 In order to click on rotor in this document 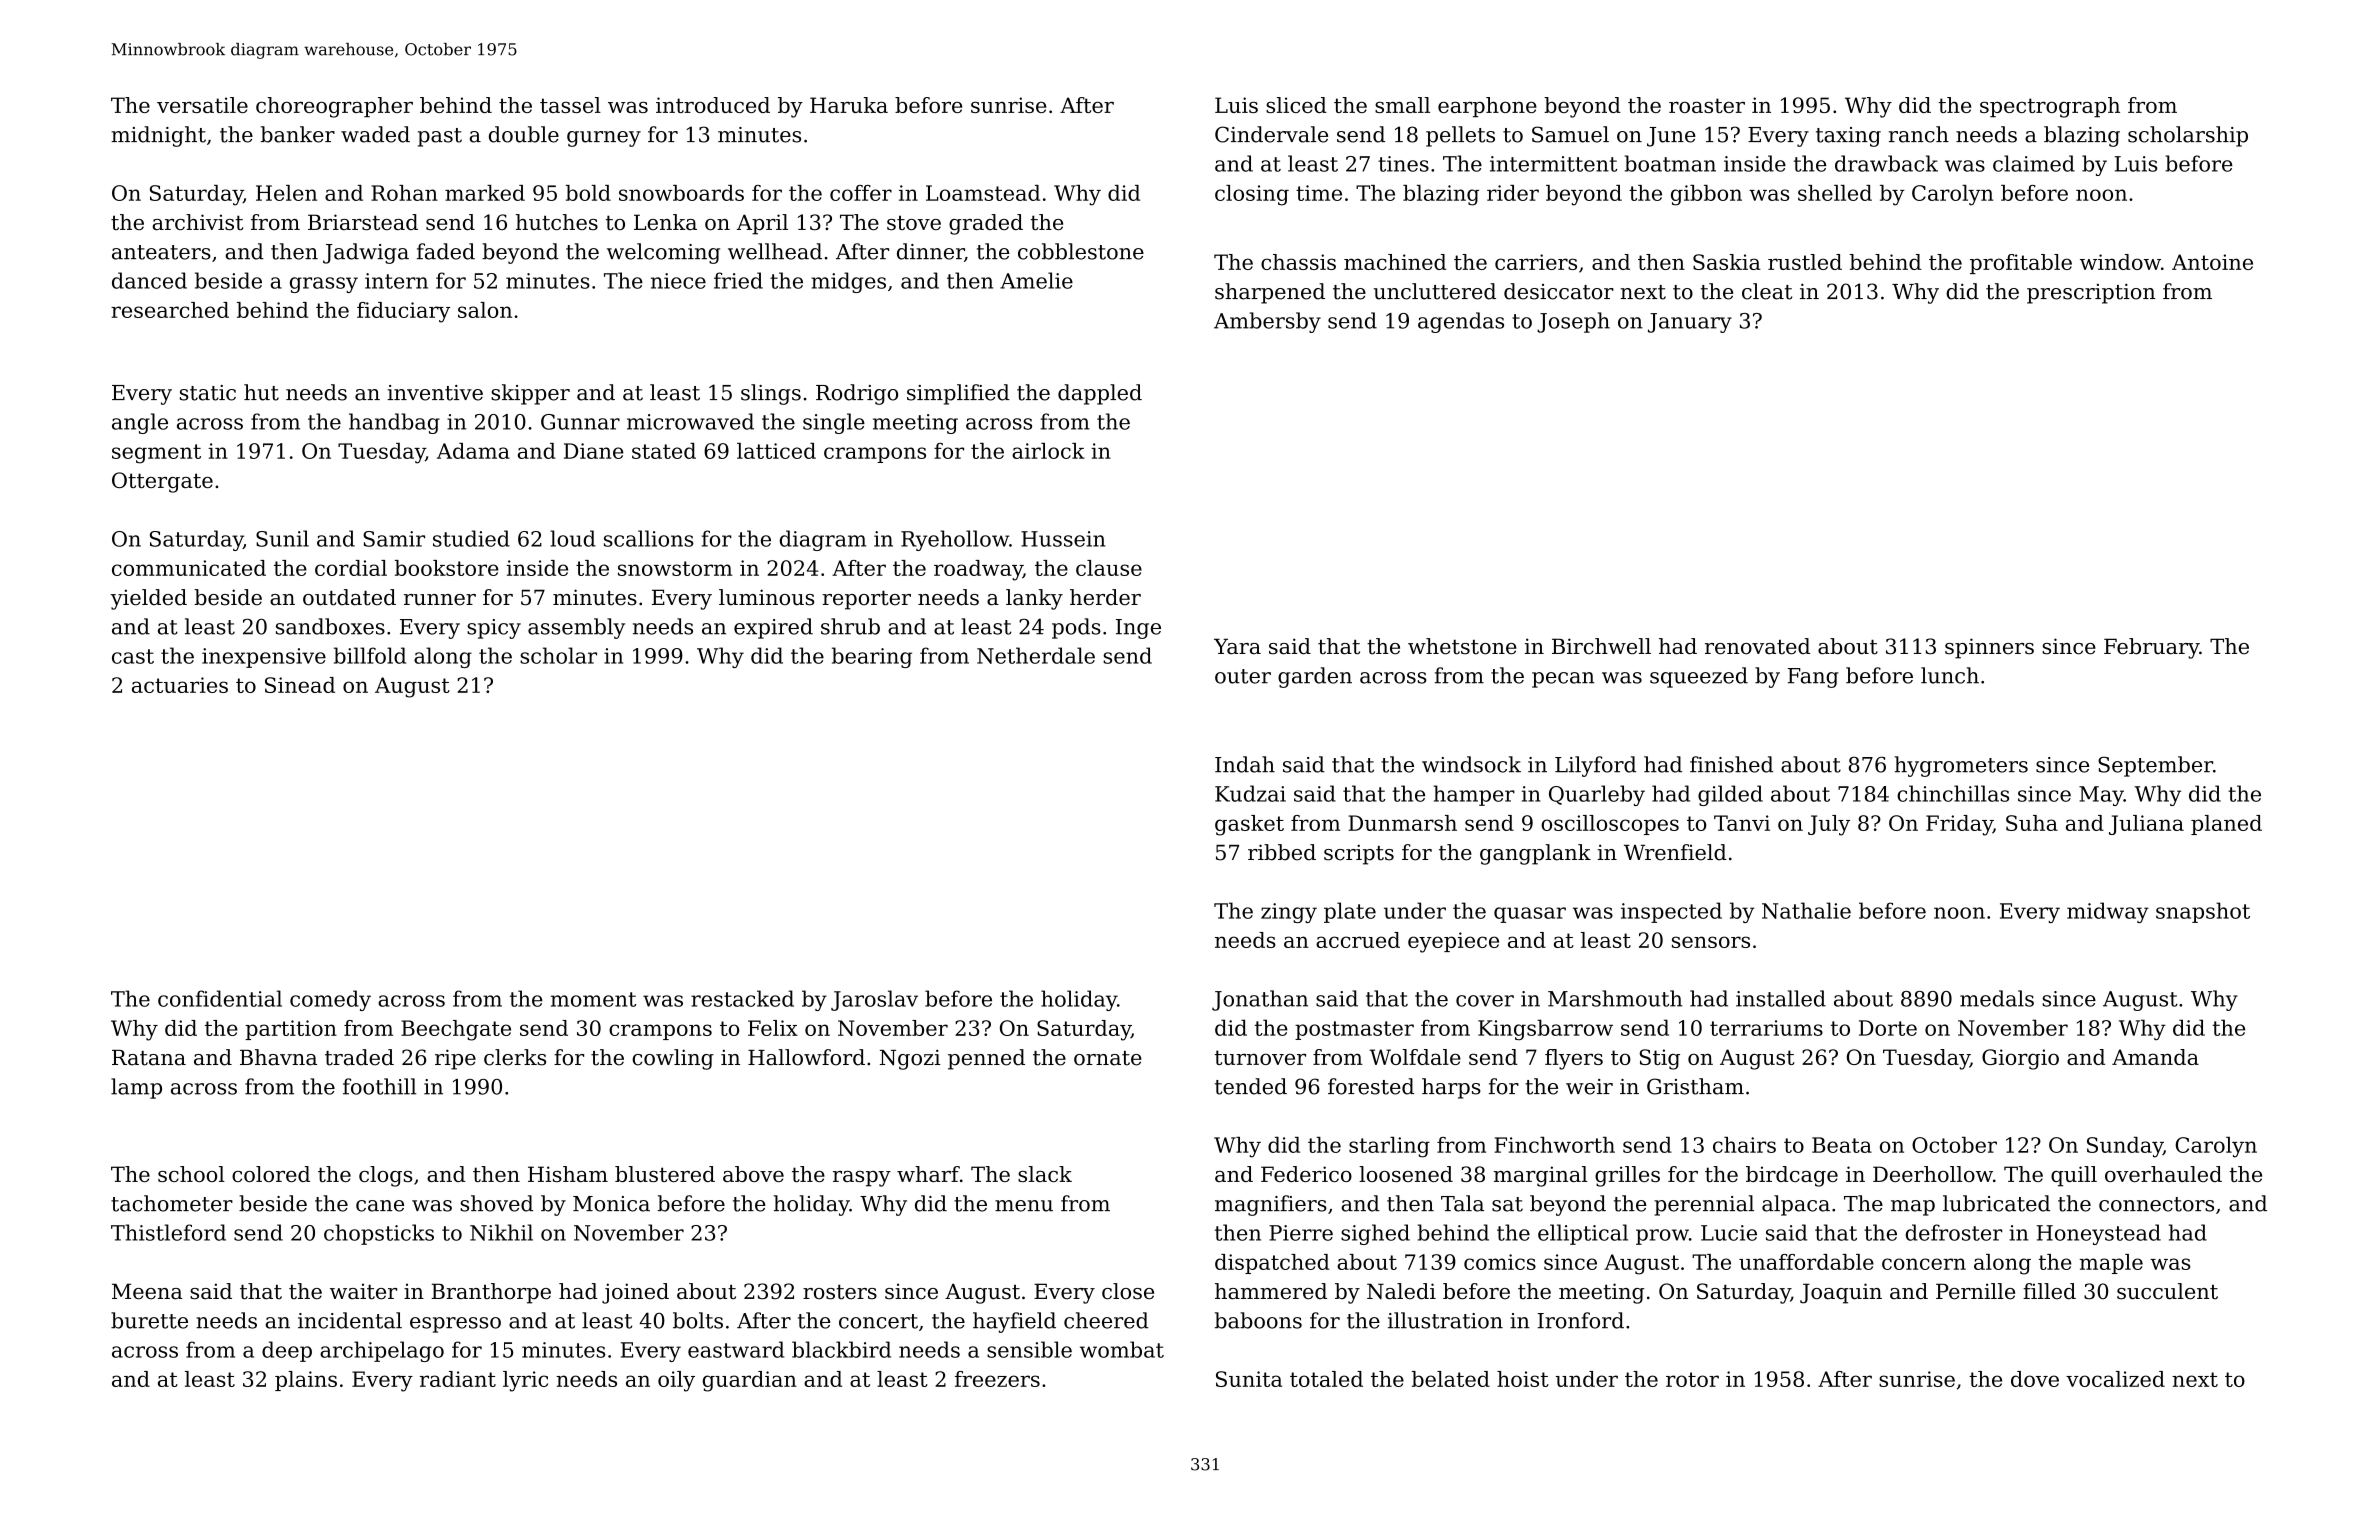, I will do `click(1692, 1379)`.
